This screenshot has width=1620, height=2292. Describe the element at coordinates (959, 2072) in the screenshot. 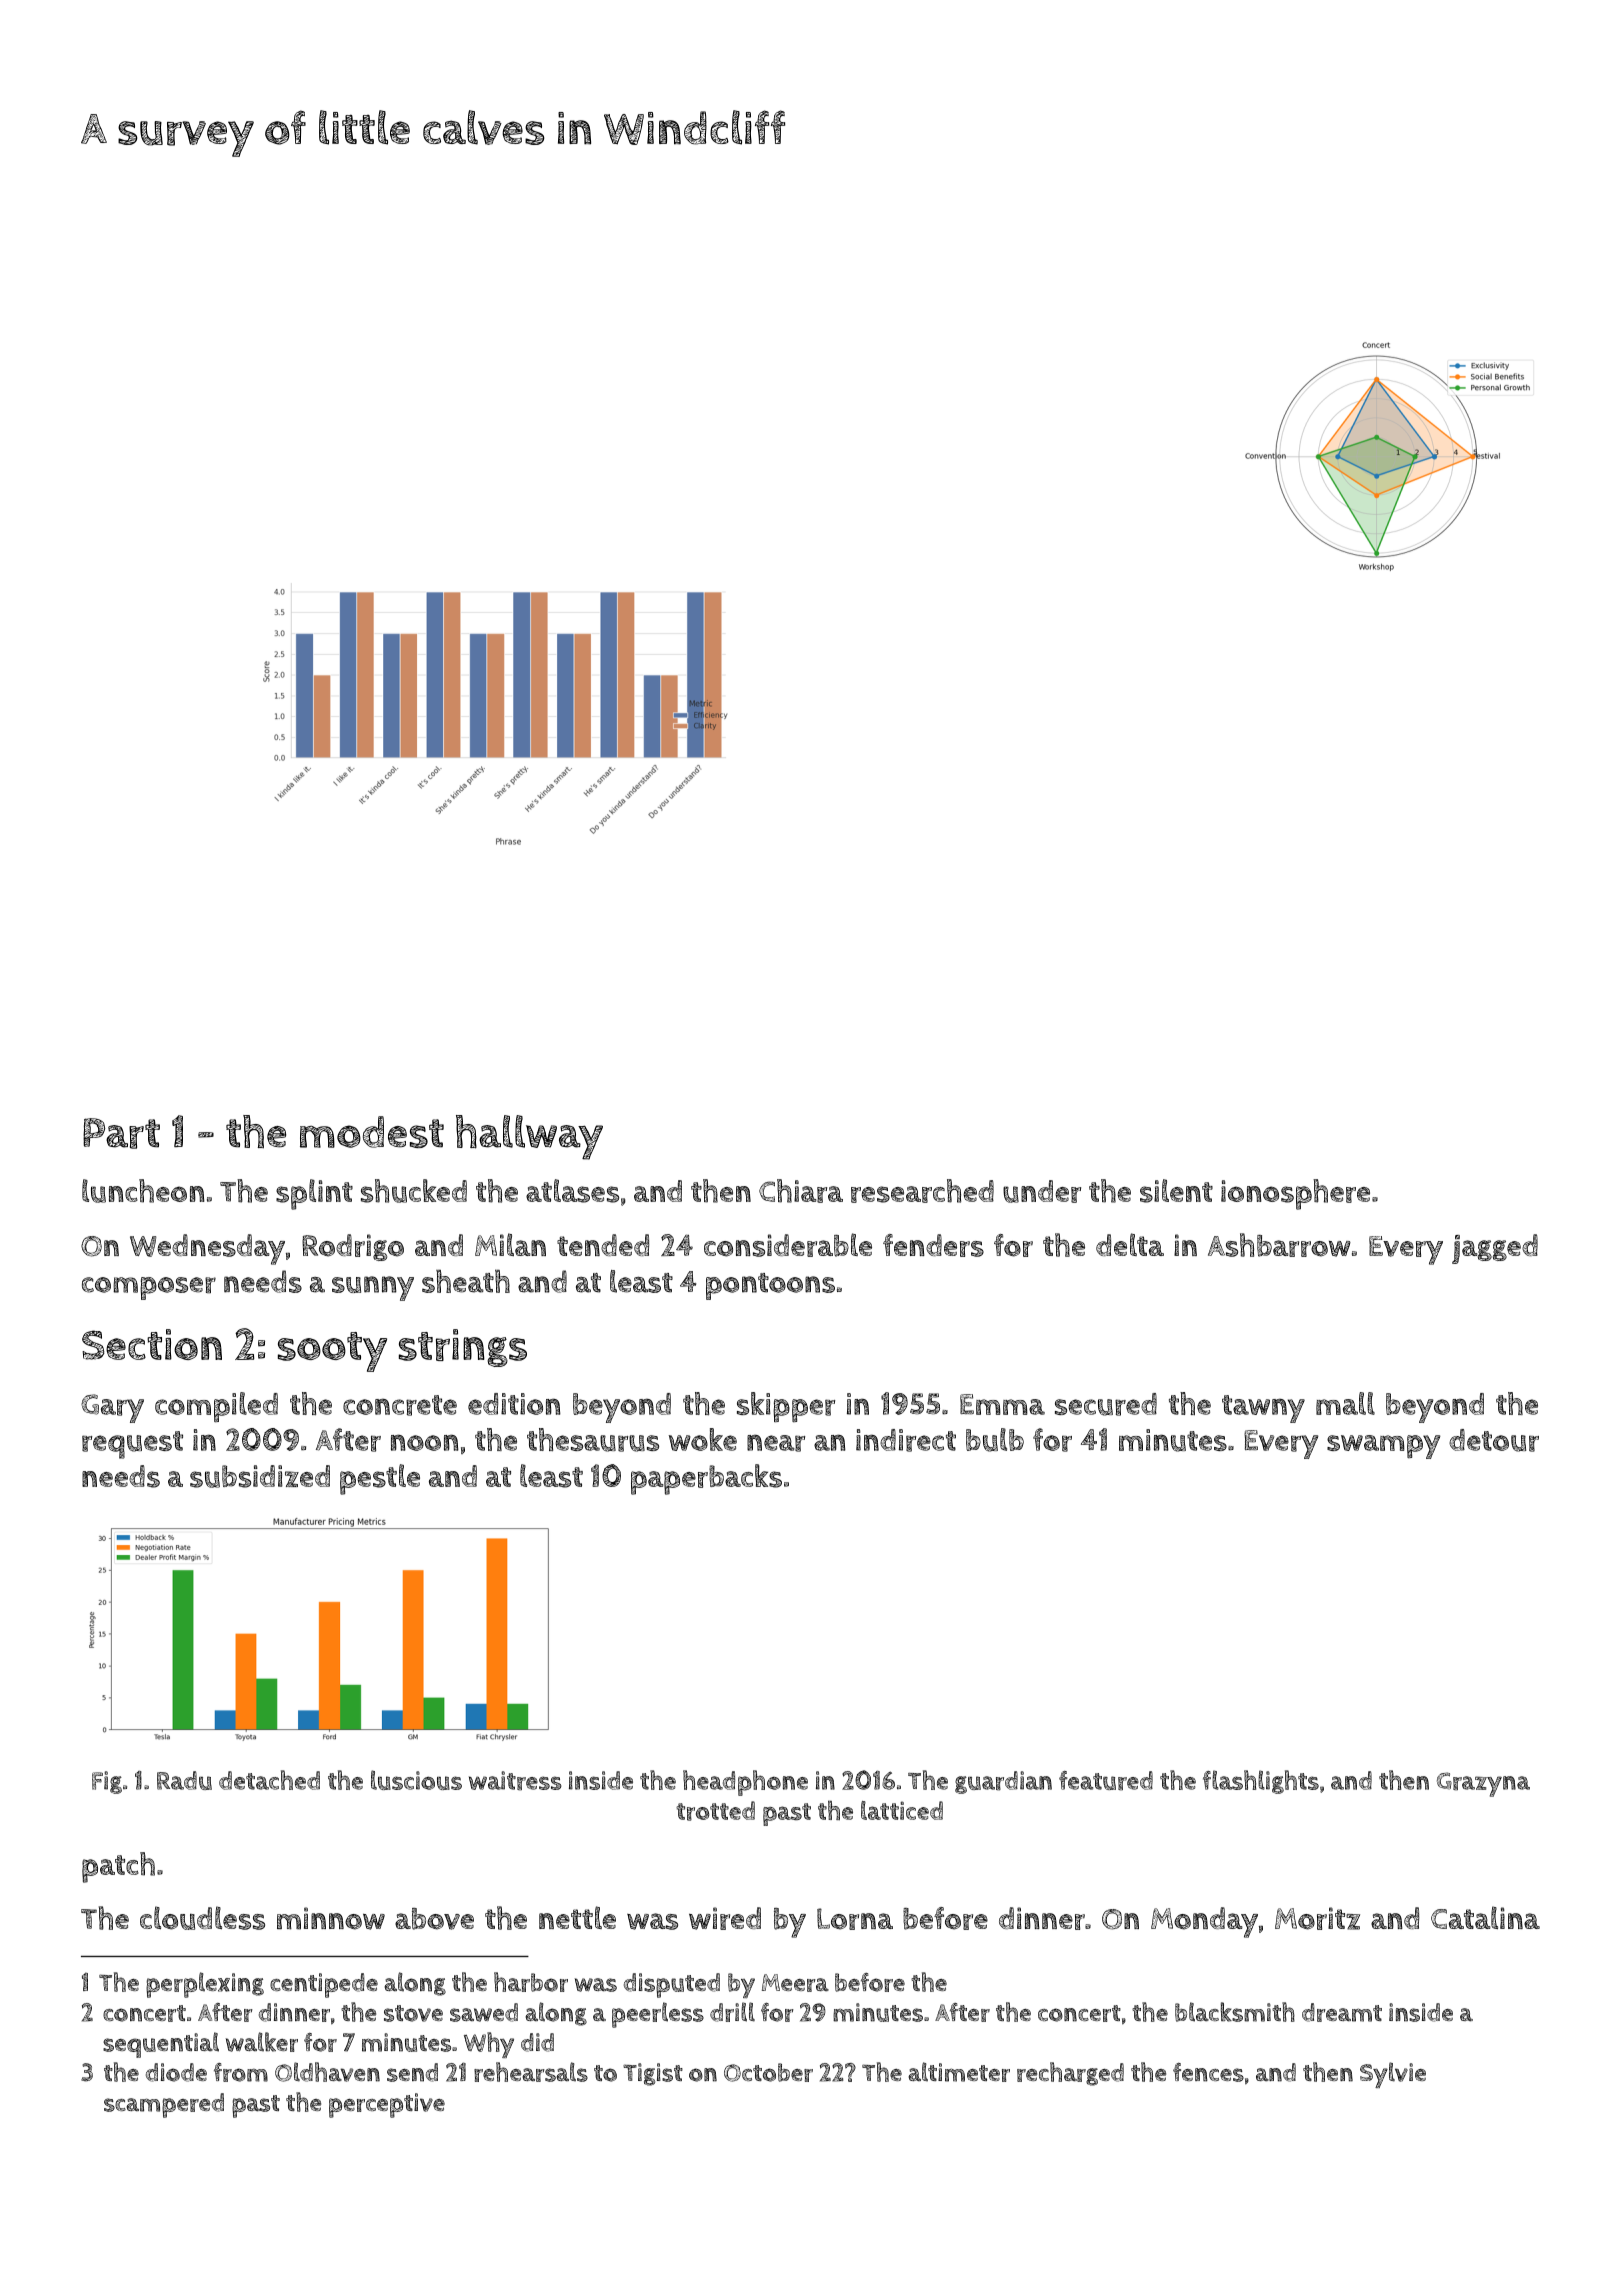

I see `altimeter` at that location.
